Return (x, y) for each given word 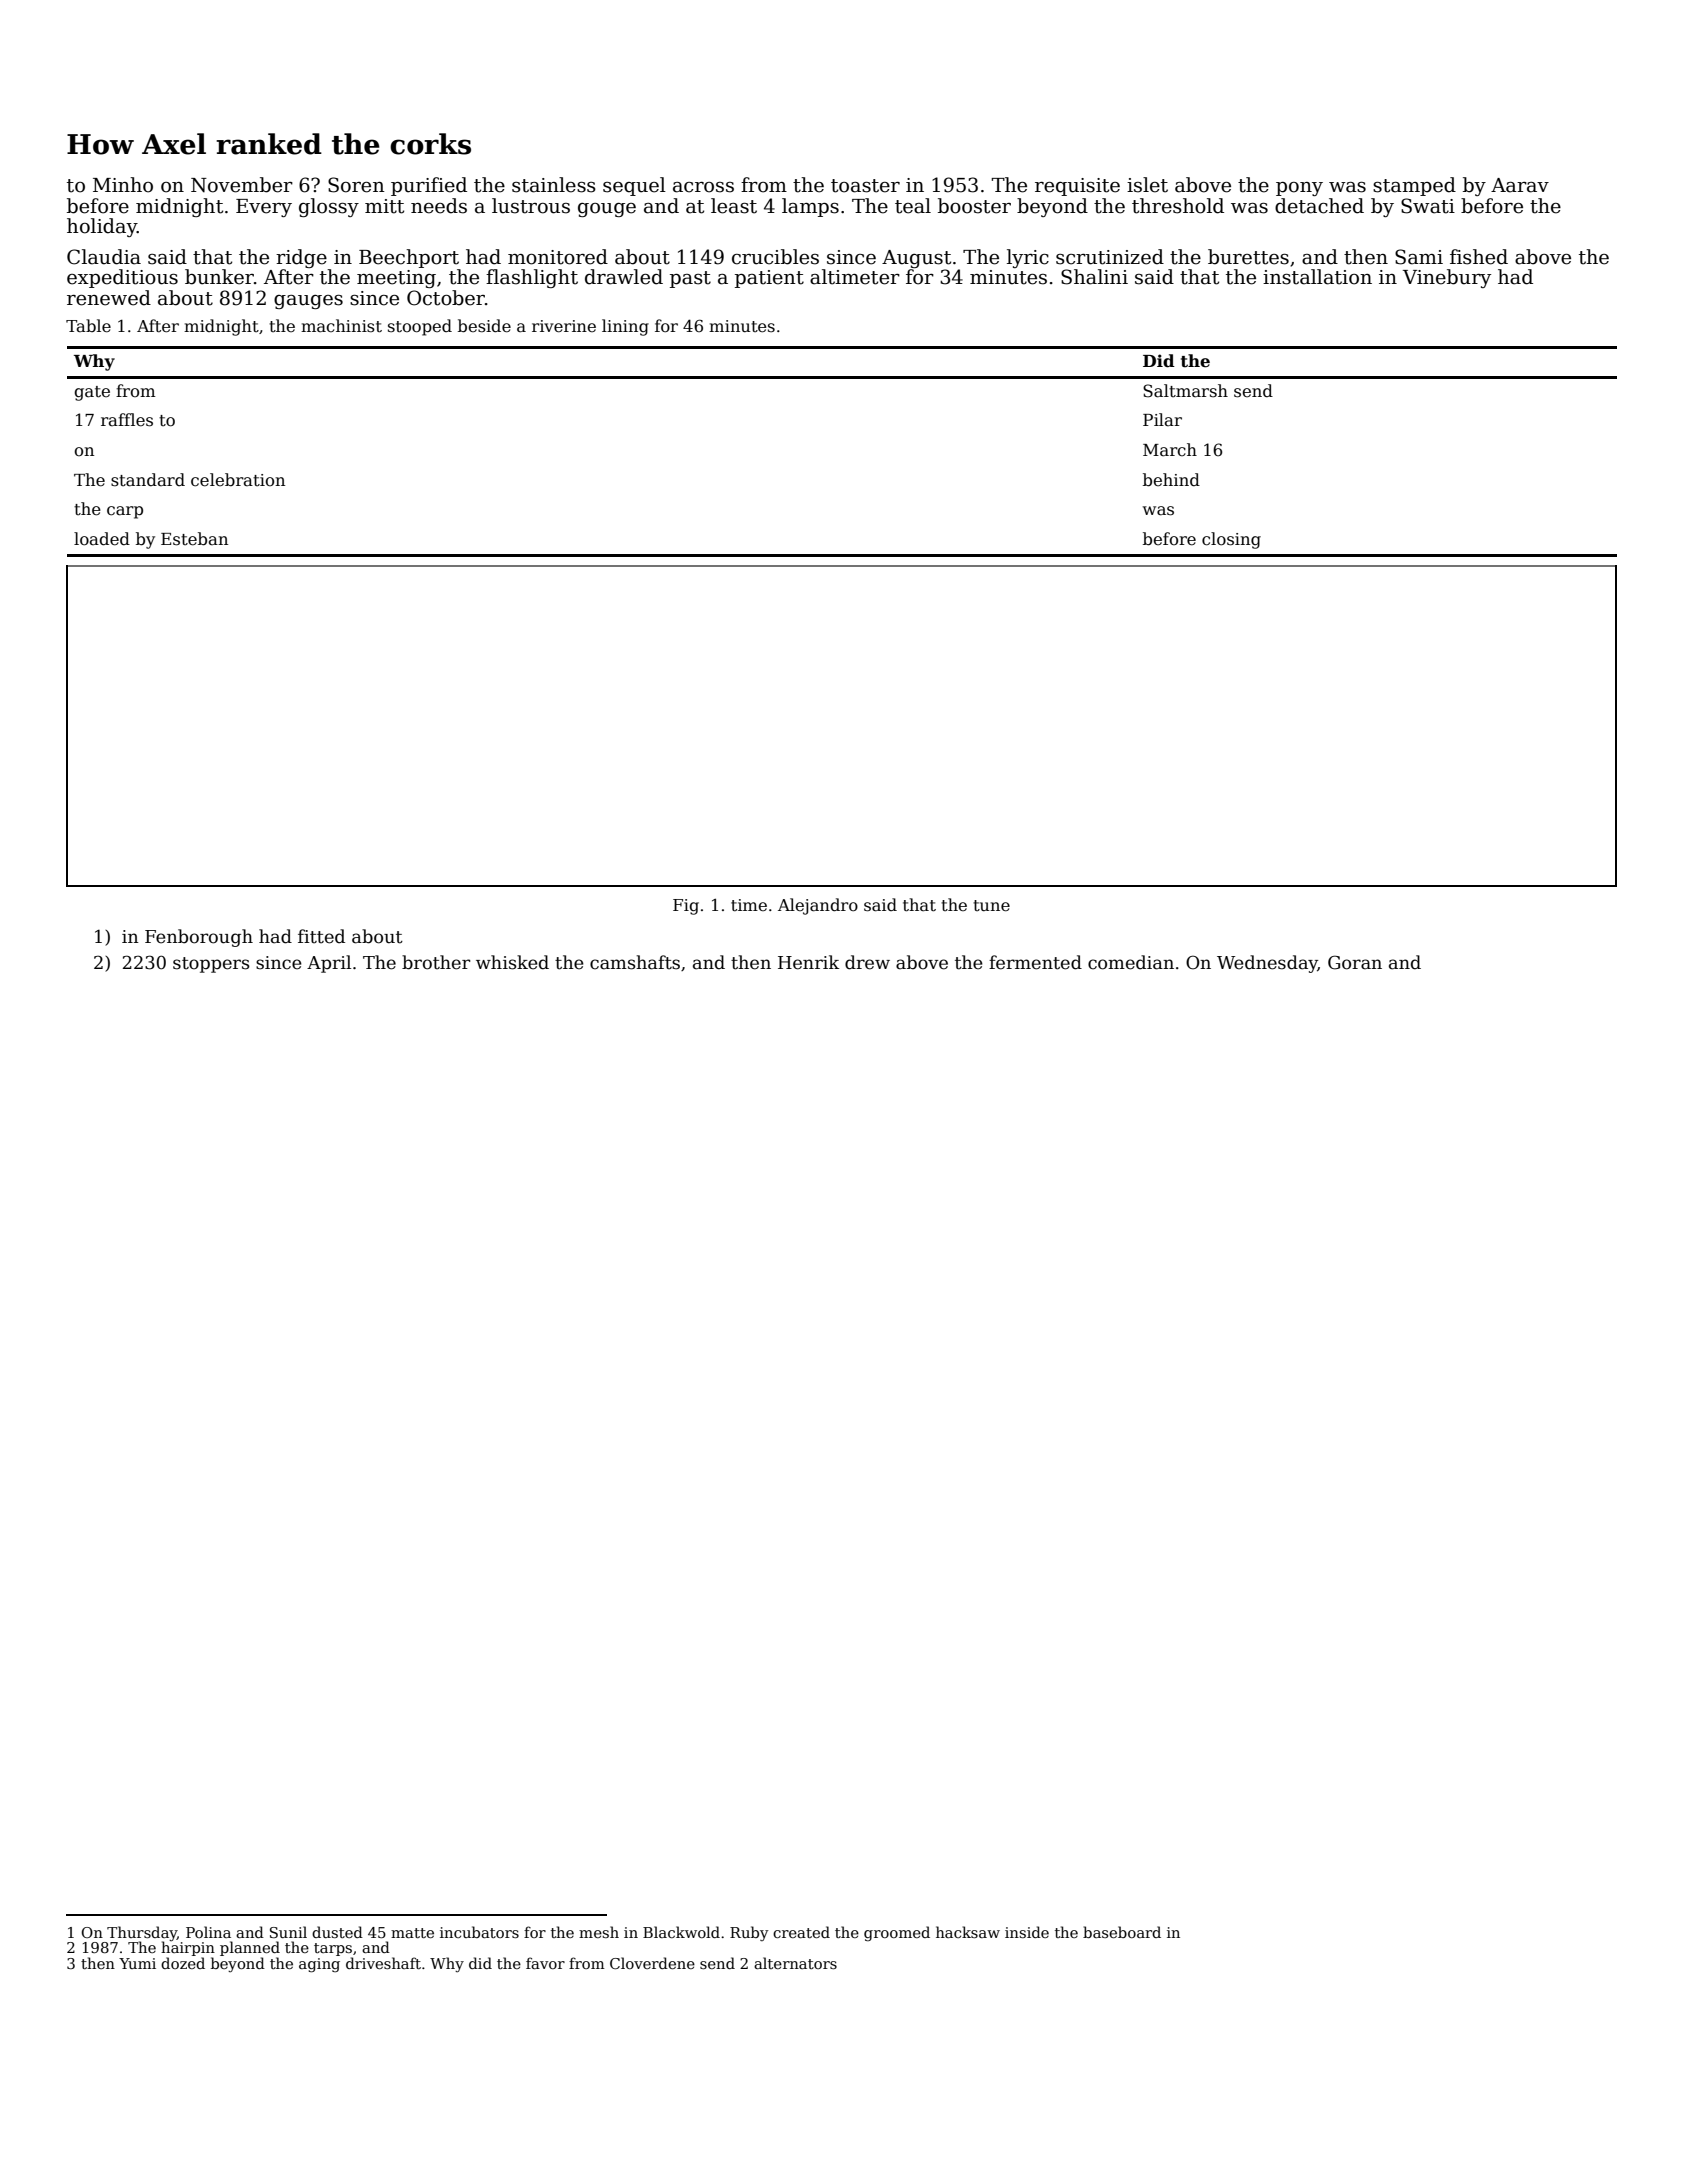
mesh (599, 1932)
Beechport (409, 258)
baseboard (1122, 1932)
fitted (321, 936)
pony (1299, 189)
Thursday (142, 1934)
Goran (1355, 962)
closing (1231, 540)
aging (319, 1965)
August (916, 259)
